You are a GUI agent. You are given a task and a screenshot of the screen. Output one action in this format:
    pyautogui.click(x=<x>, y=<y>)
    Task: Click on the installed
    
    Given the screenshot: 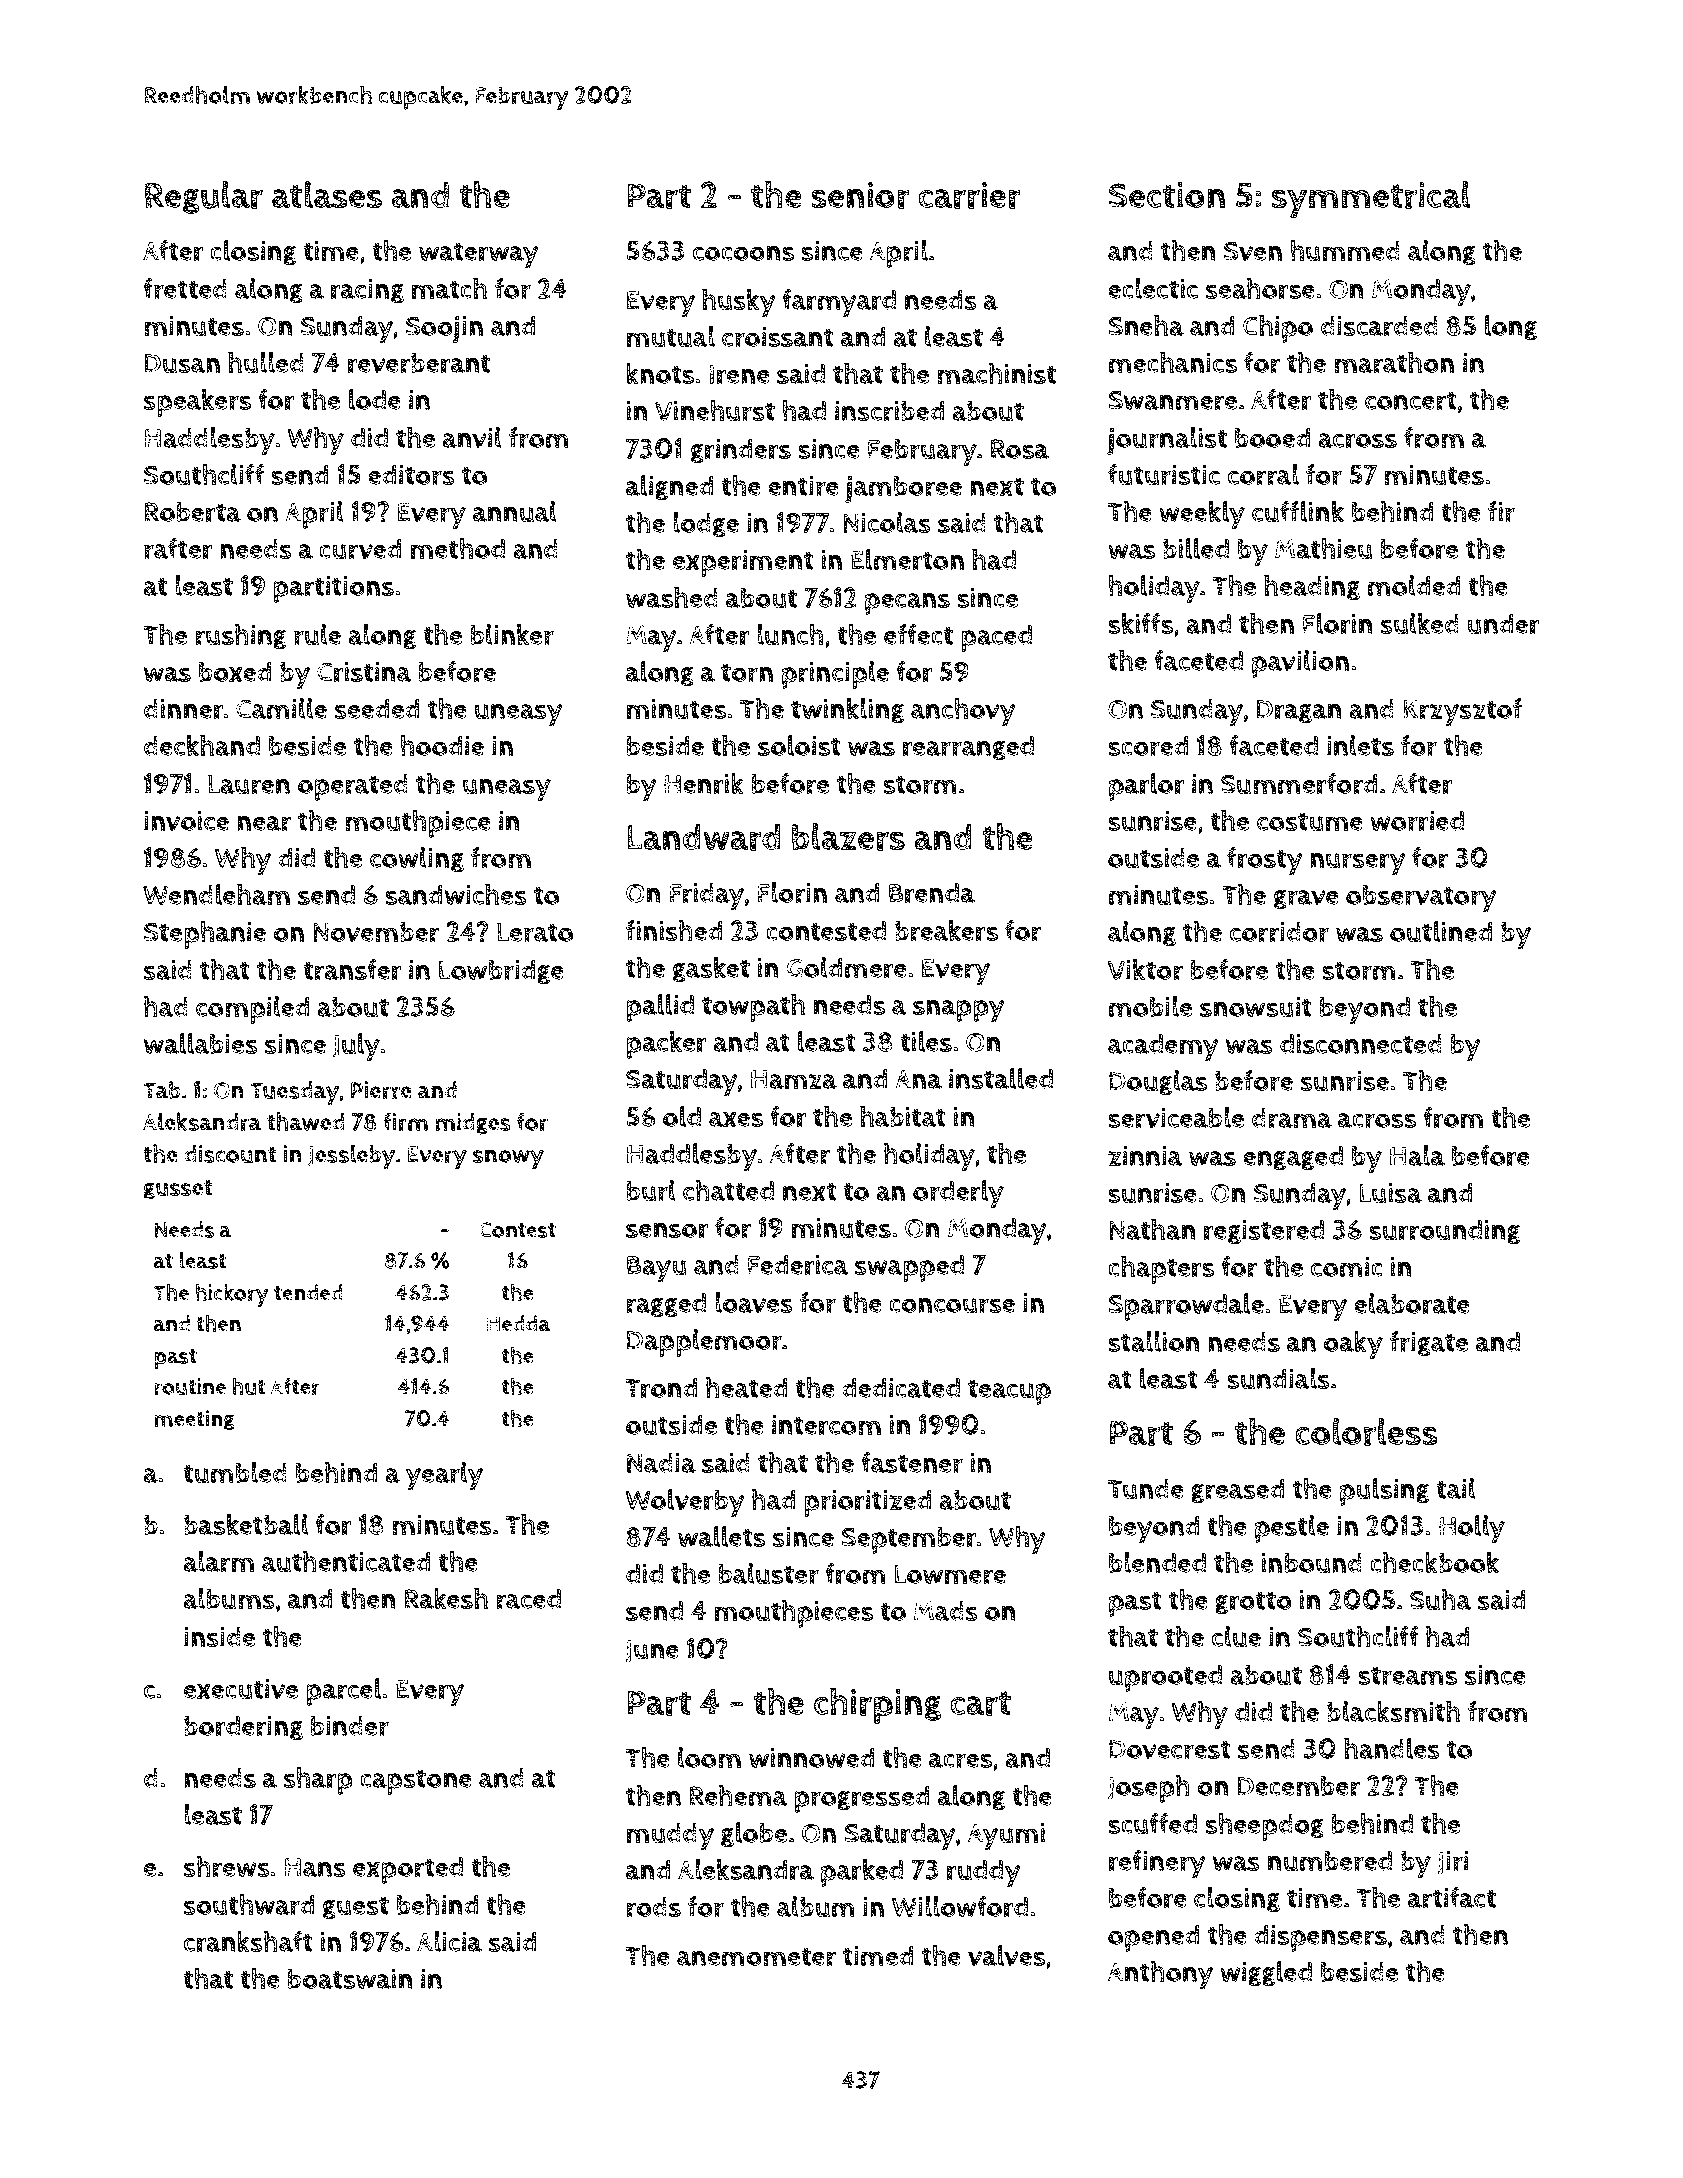 What is the action you would take?
    pyautogui.click(x=1001, y=1078)
